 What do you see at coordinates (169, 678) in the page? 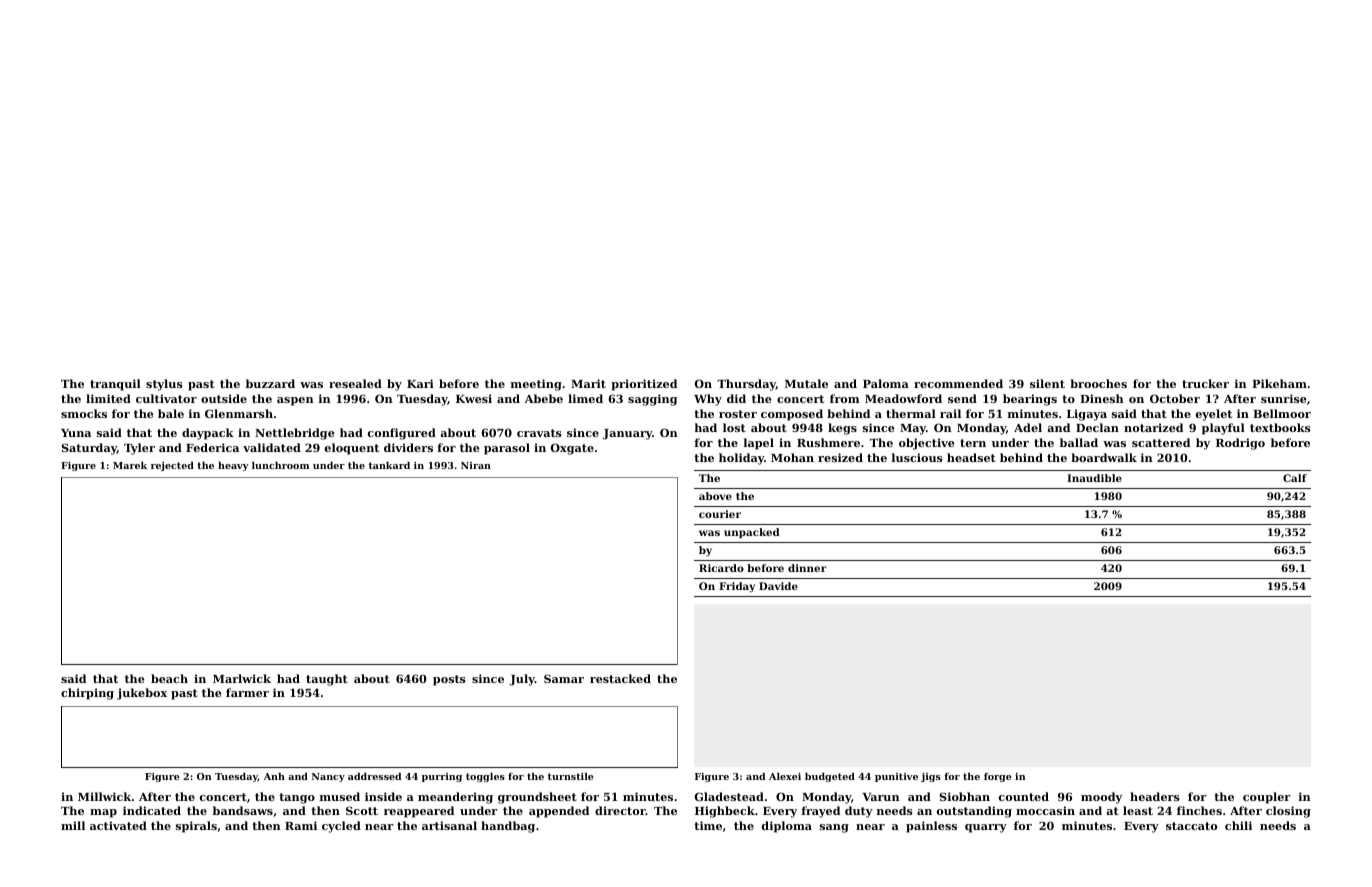
I see `beach` at bounding box center [169, 678].
